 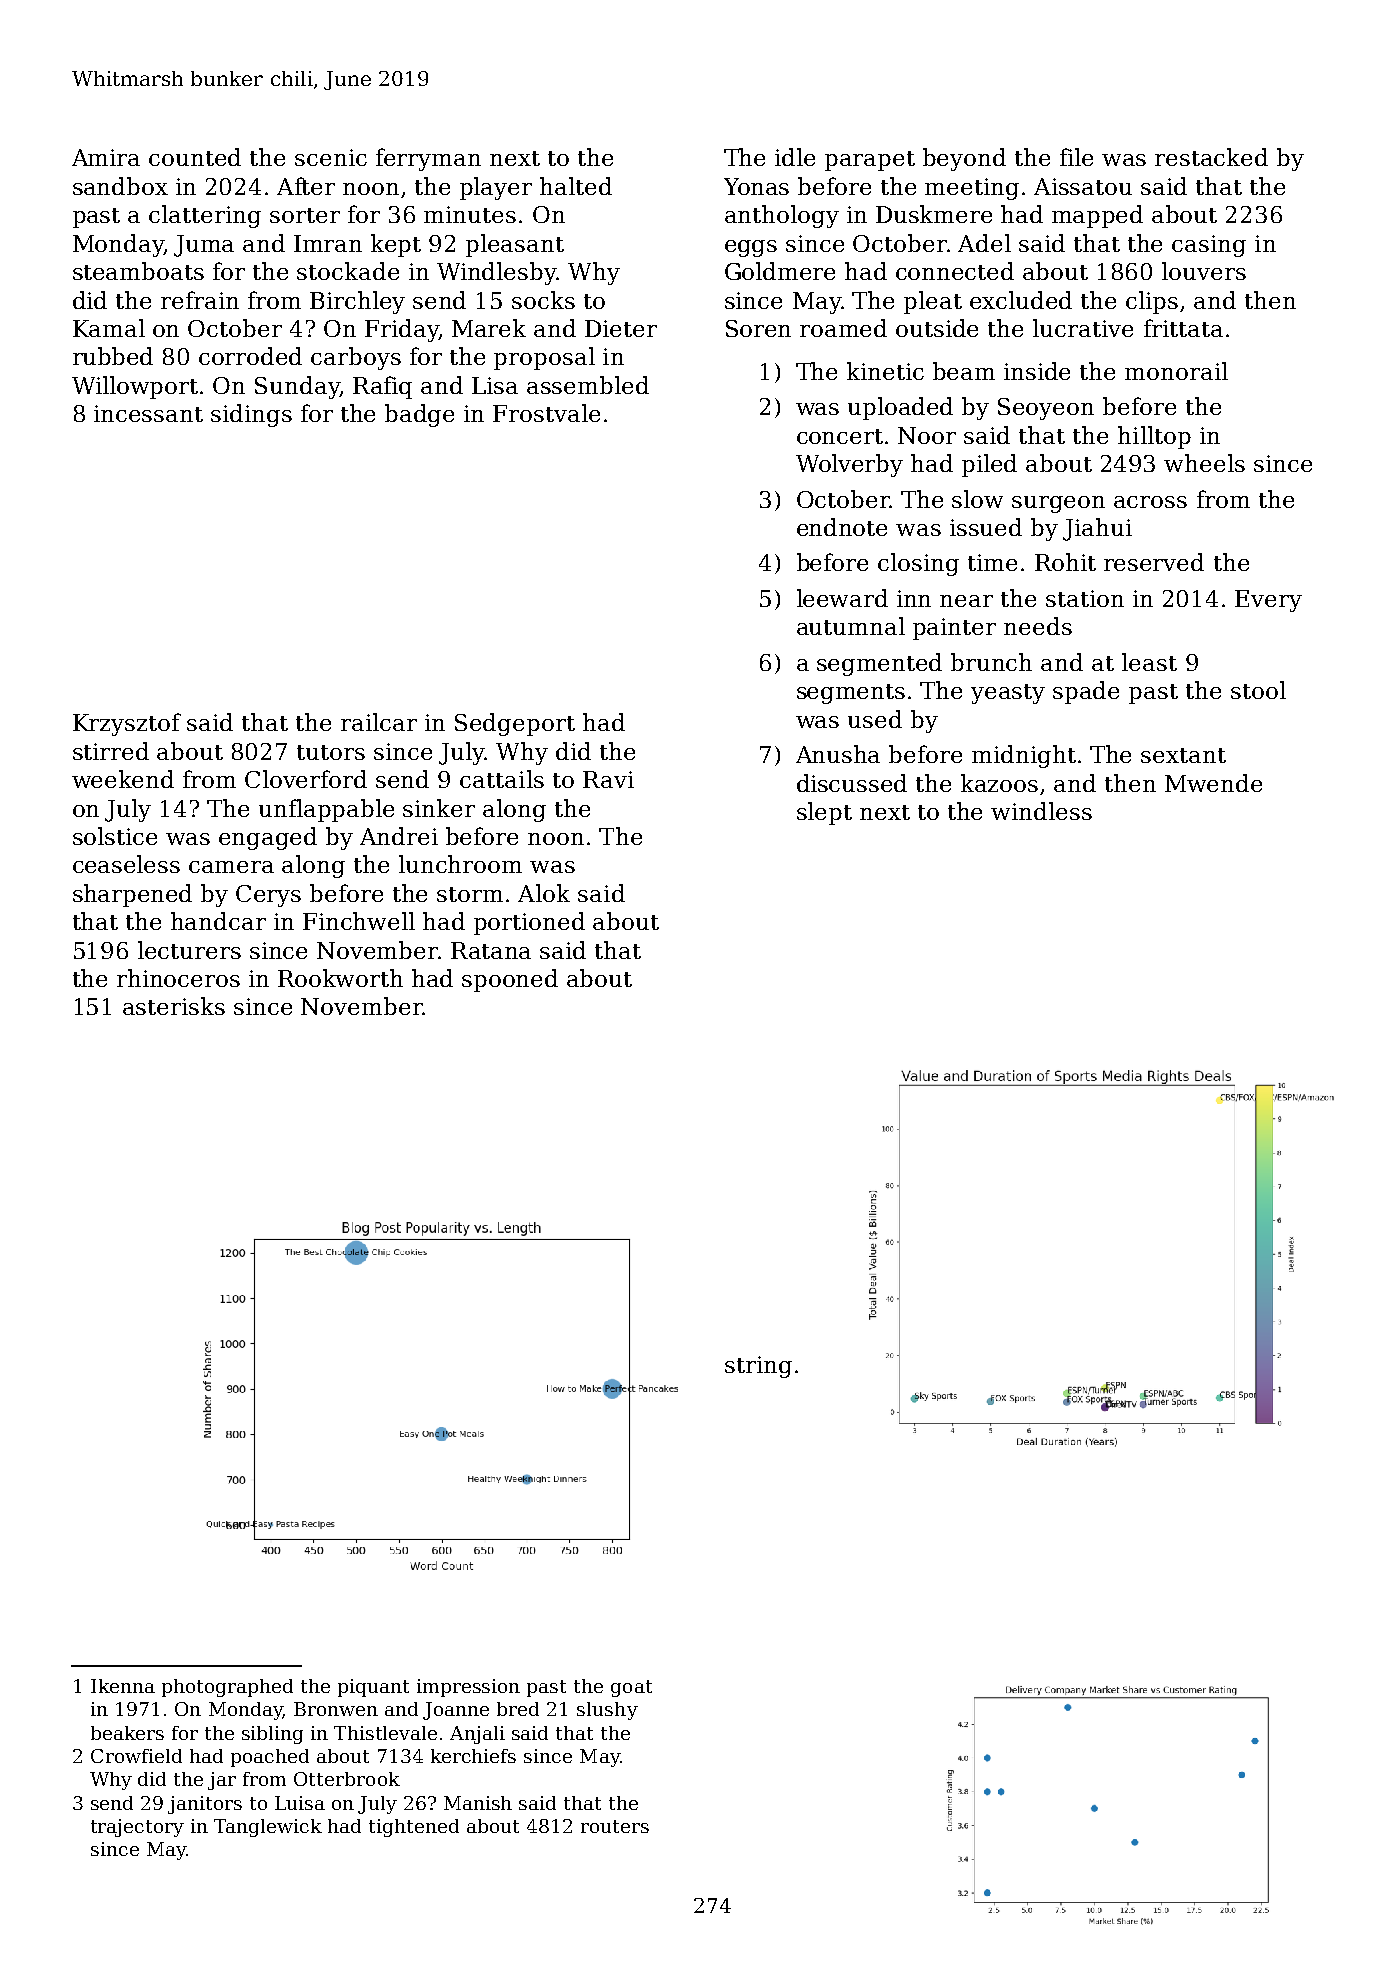 What do you see at coordinates (607, 1711) in the screenshot?
I see `slushy` at bounding box center [607, 1711].
